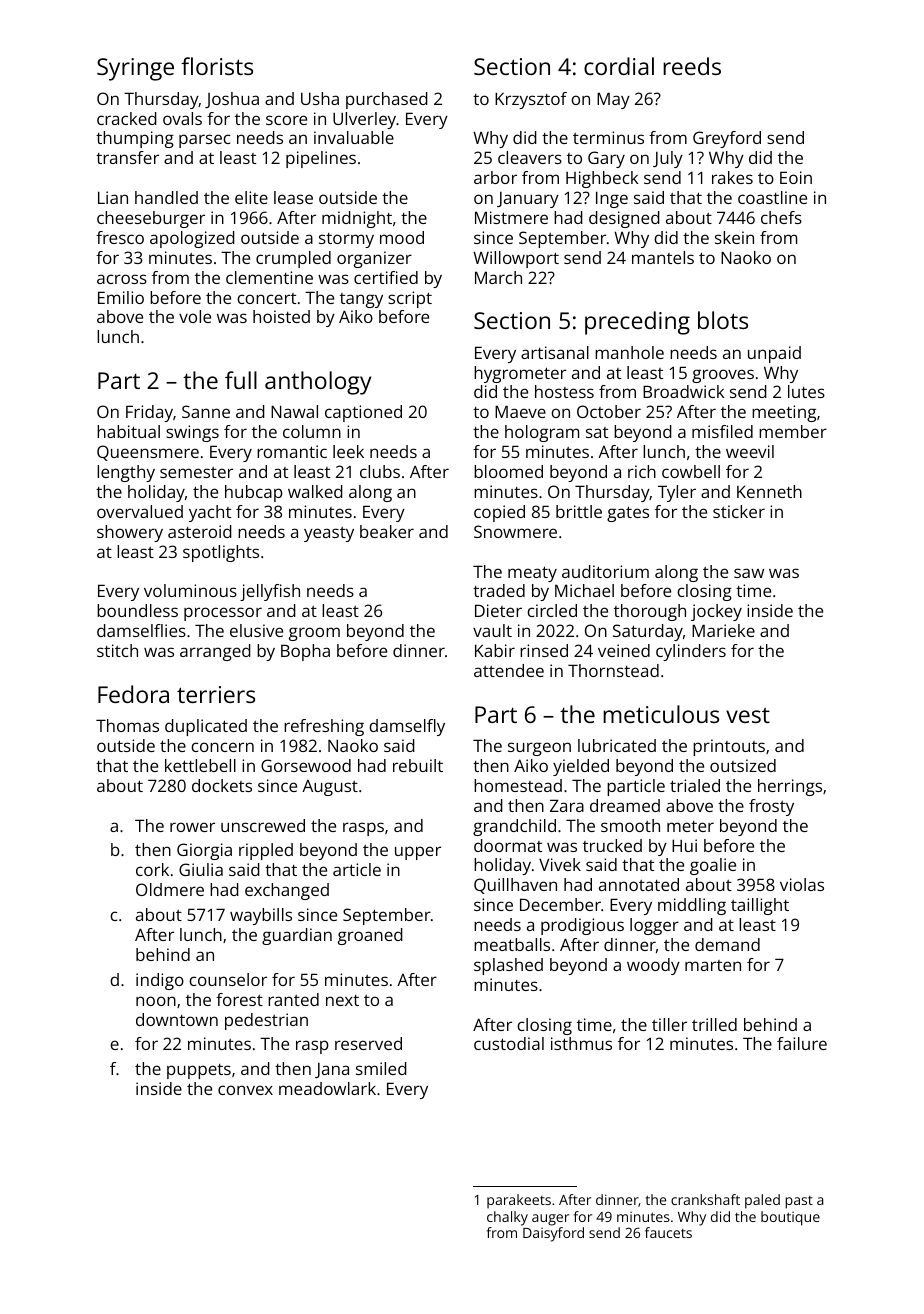 This page has width=924, height=1314. Describe the element at coordinates (579, 511) in the page. I see `brittle` at that location.
